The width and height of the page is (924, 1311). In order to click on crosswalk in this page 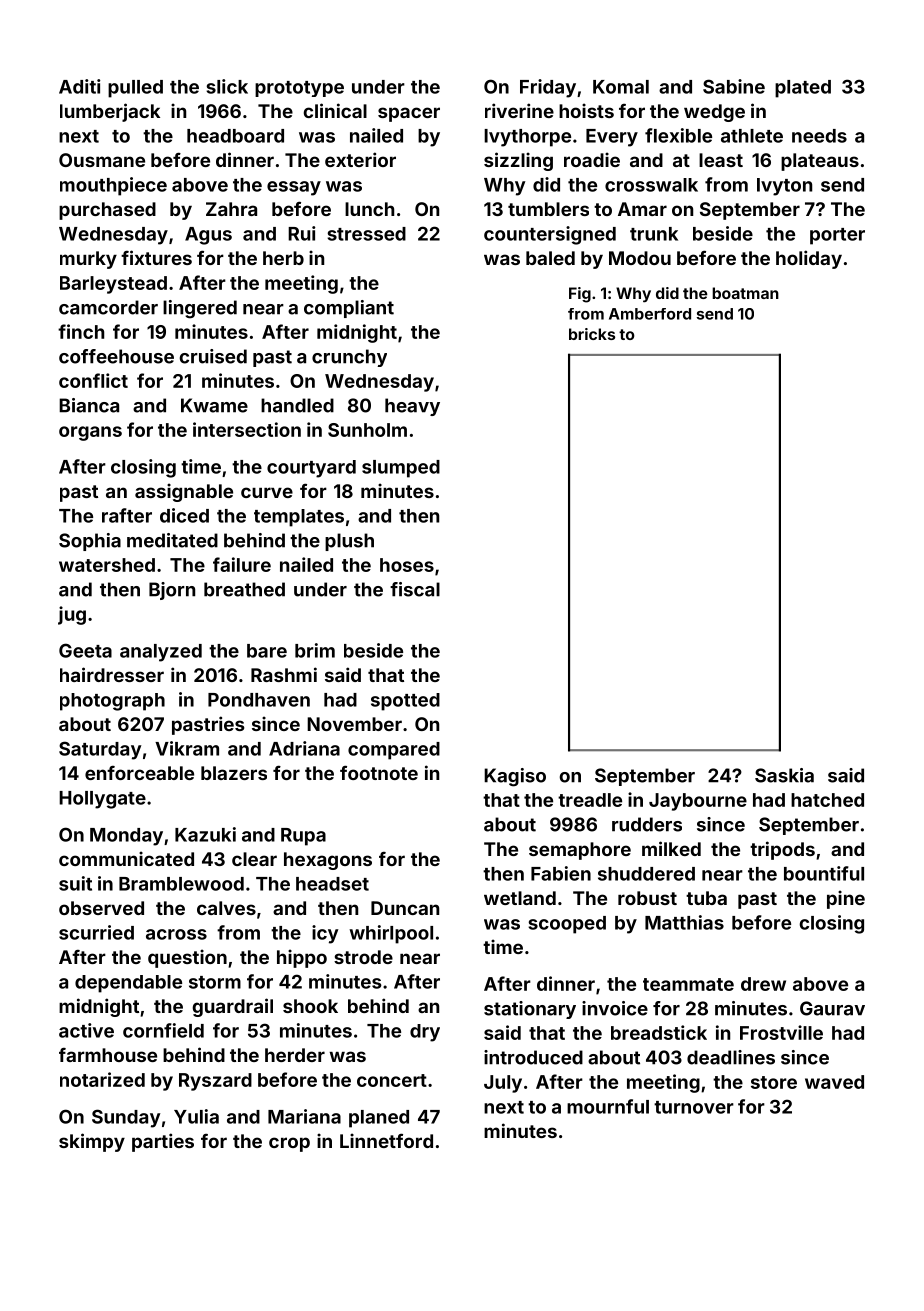, I will do `click(651, 185)`.
